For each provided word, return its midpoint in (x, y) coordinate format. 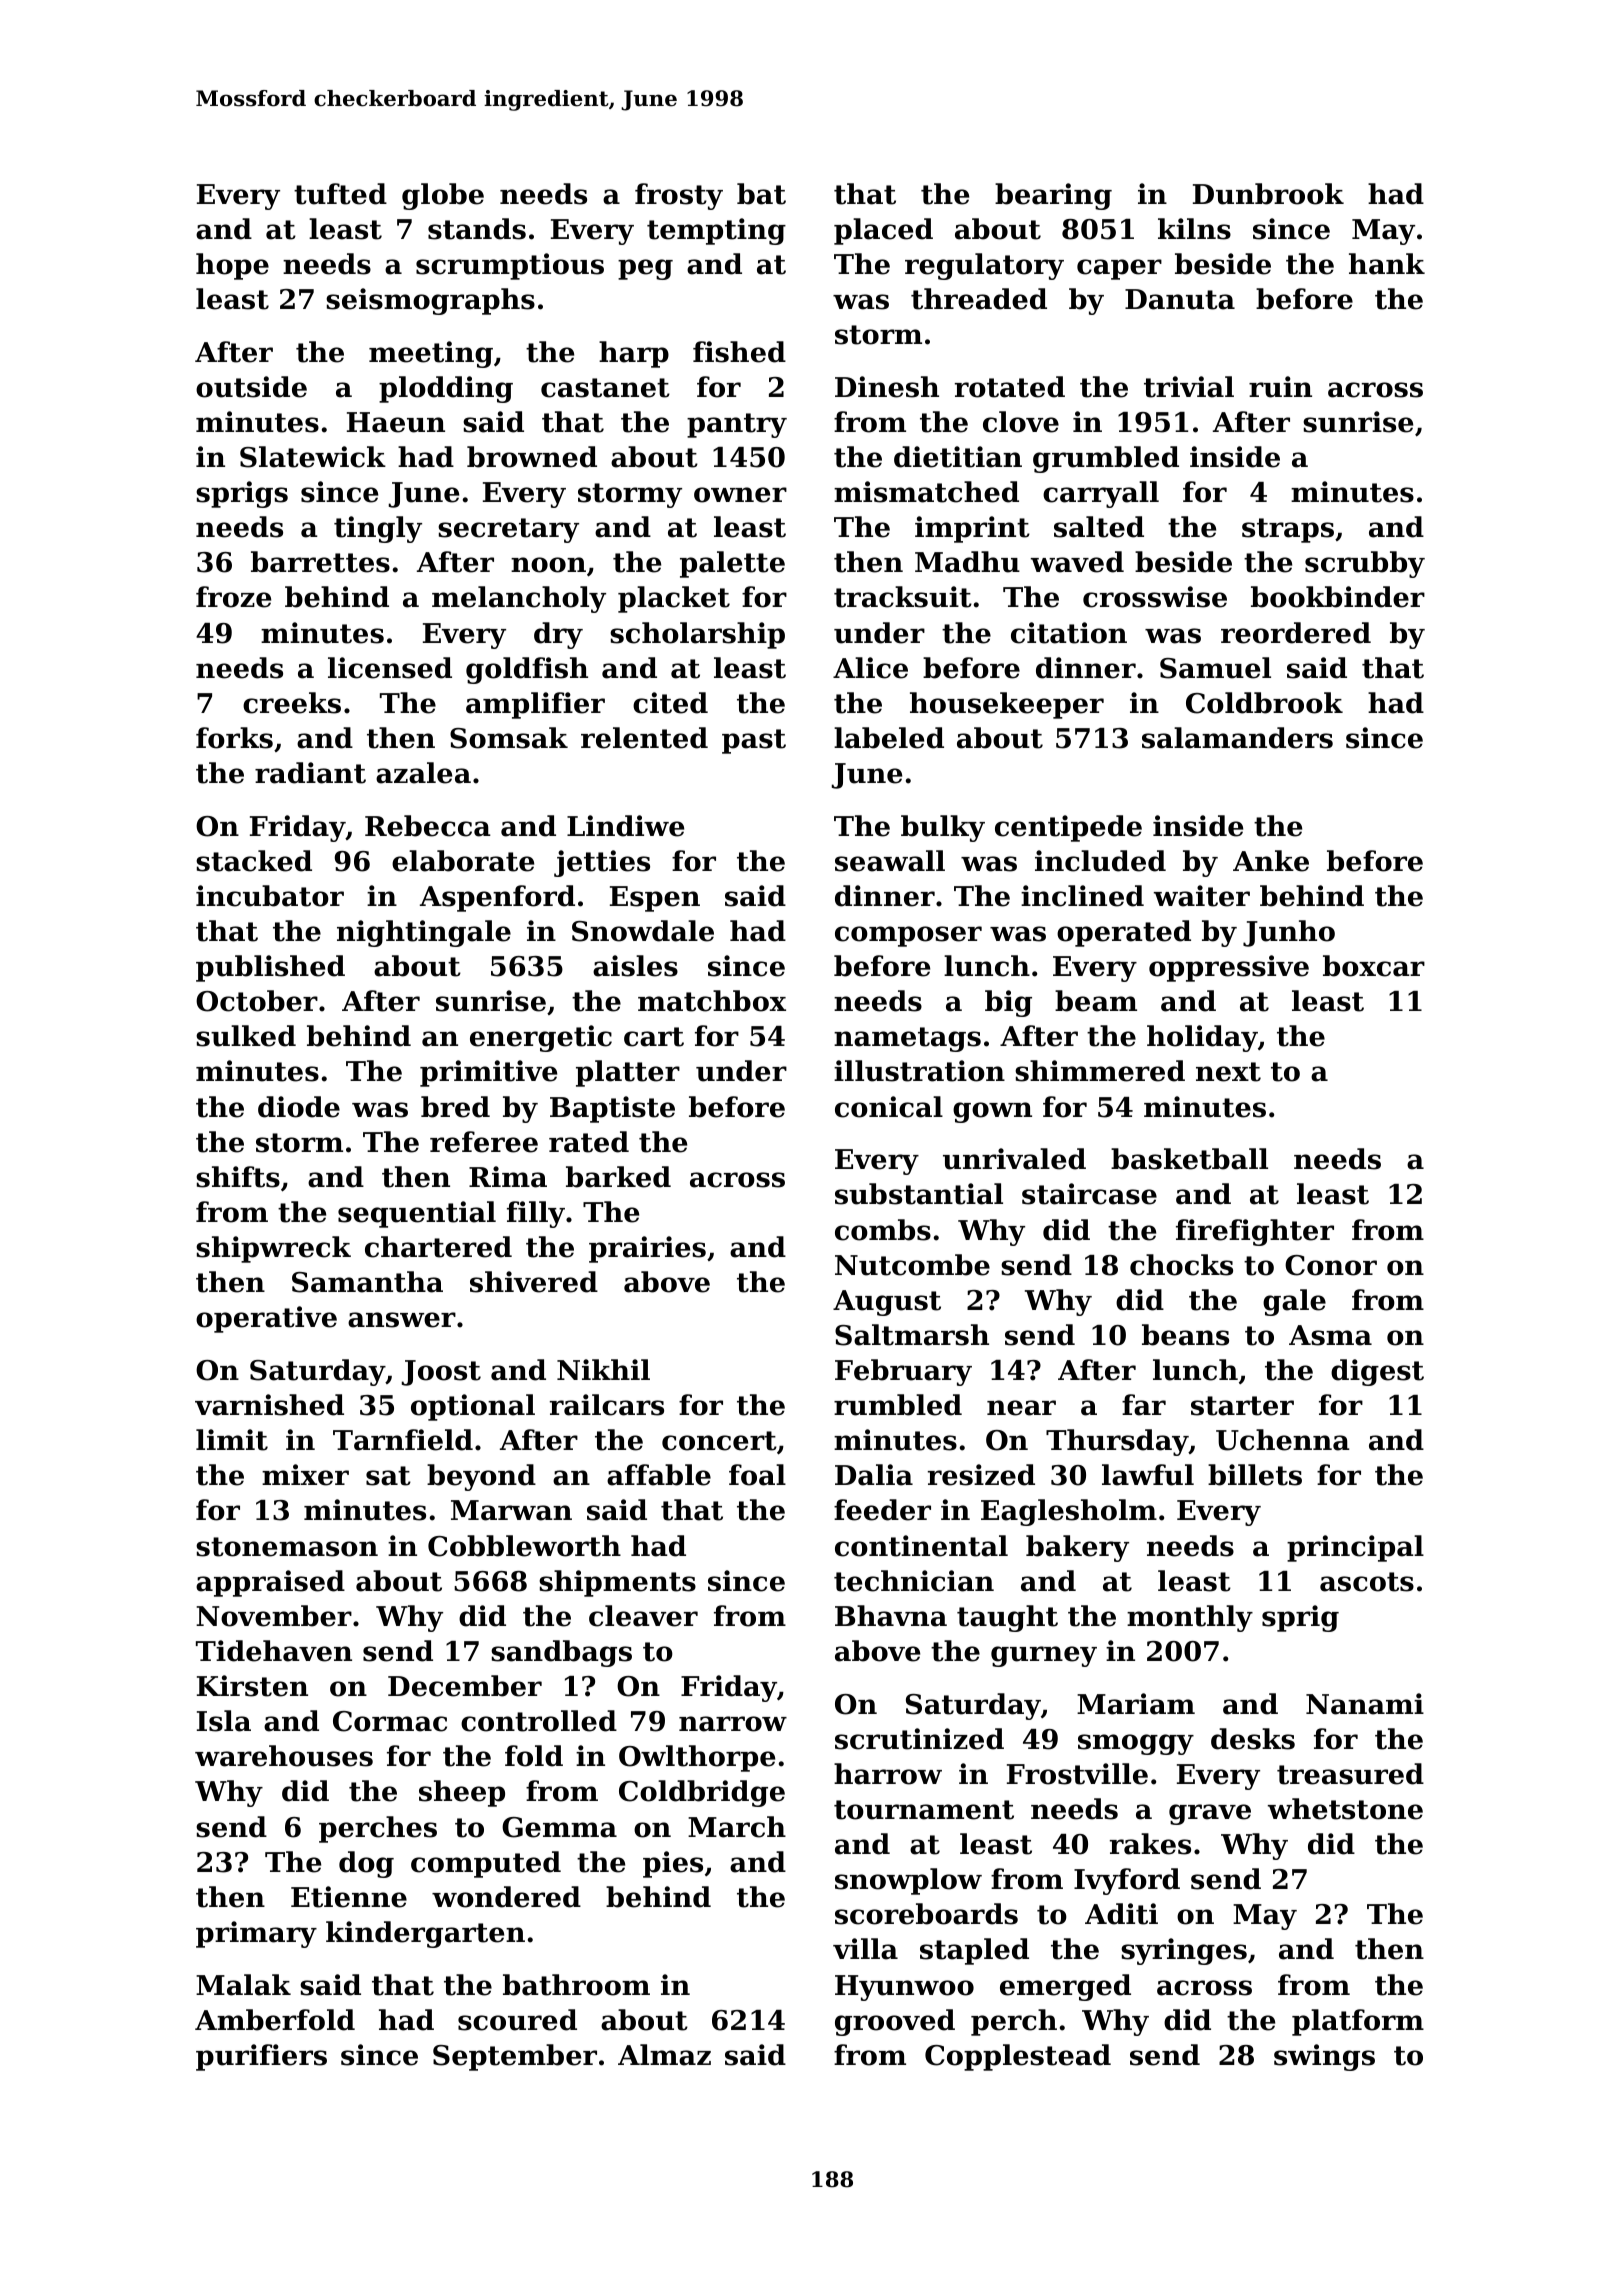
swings (1324, 2057)
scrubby (1365, 564)
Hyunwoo (904, 1988)
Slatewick (313, 457)
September (515, 2057)
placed (883, 231)
